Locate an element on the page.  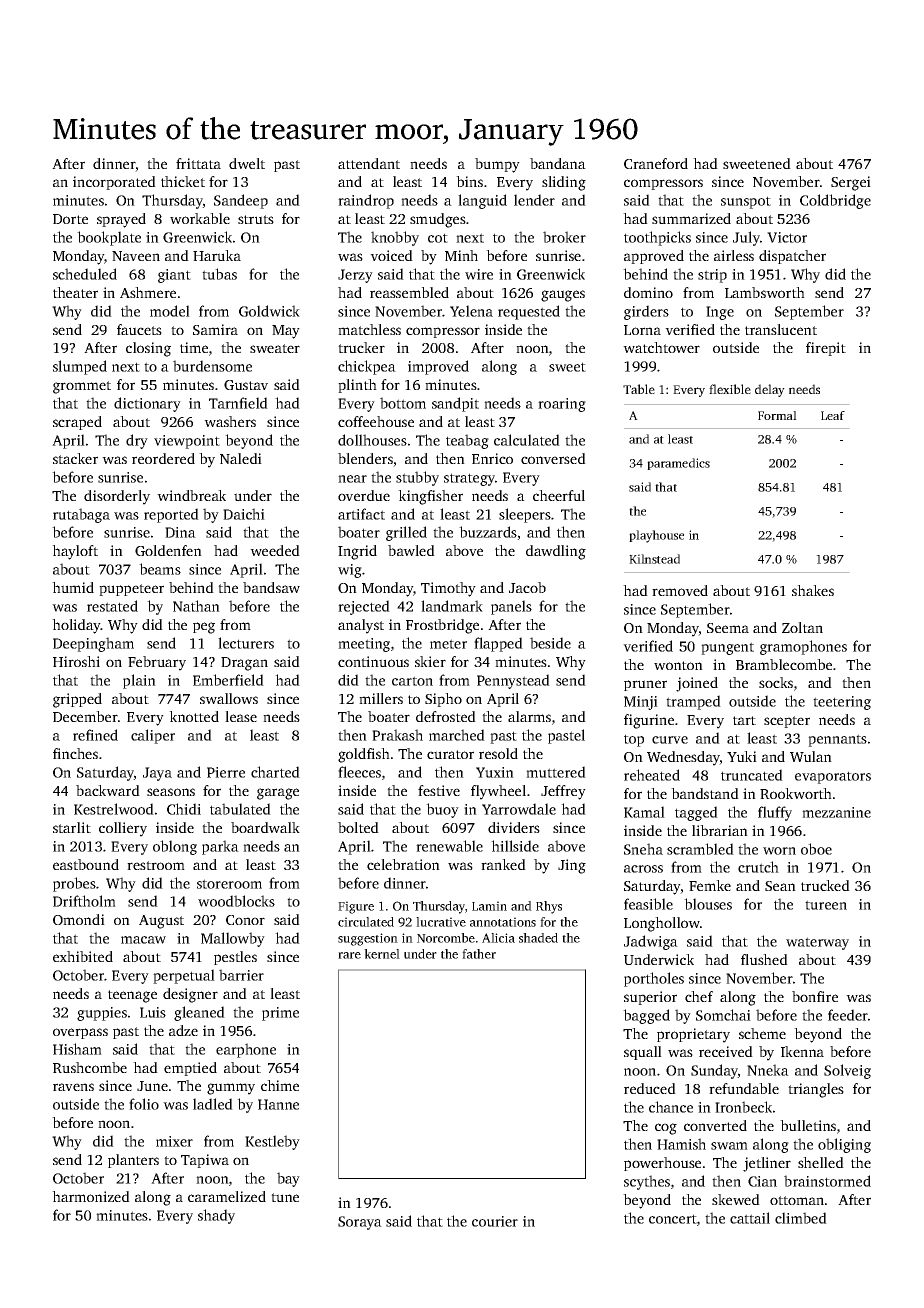
alarms is located at coordinates (529, 716).
